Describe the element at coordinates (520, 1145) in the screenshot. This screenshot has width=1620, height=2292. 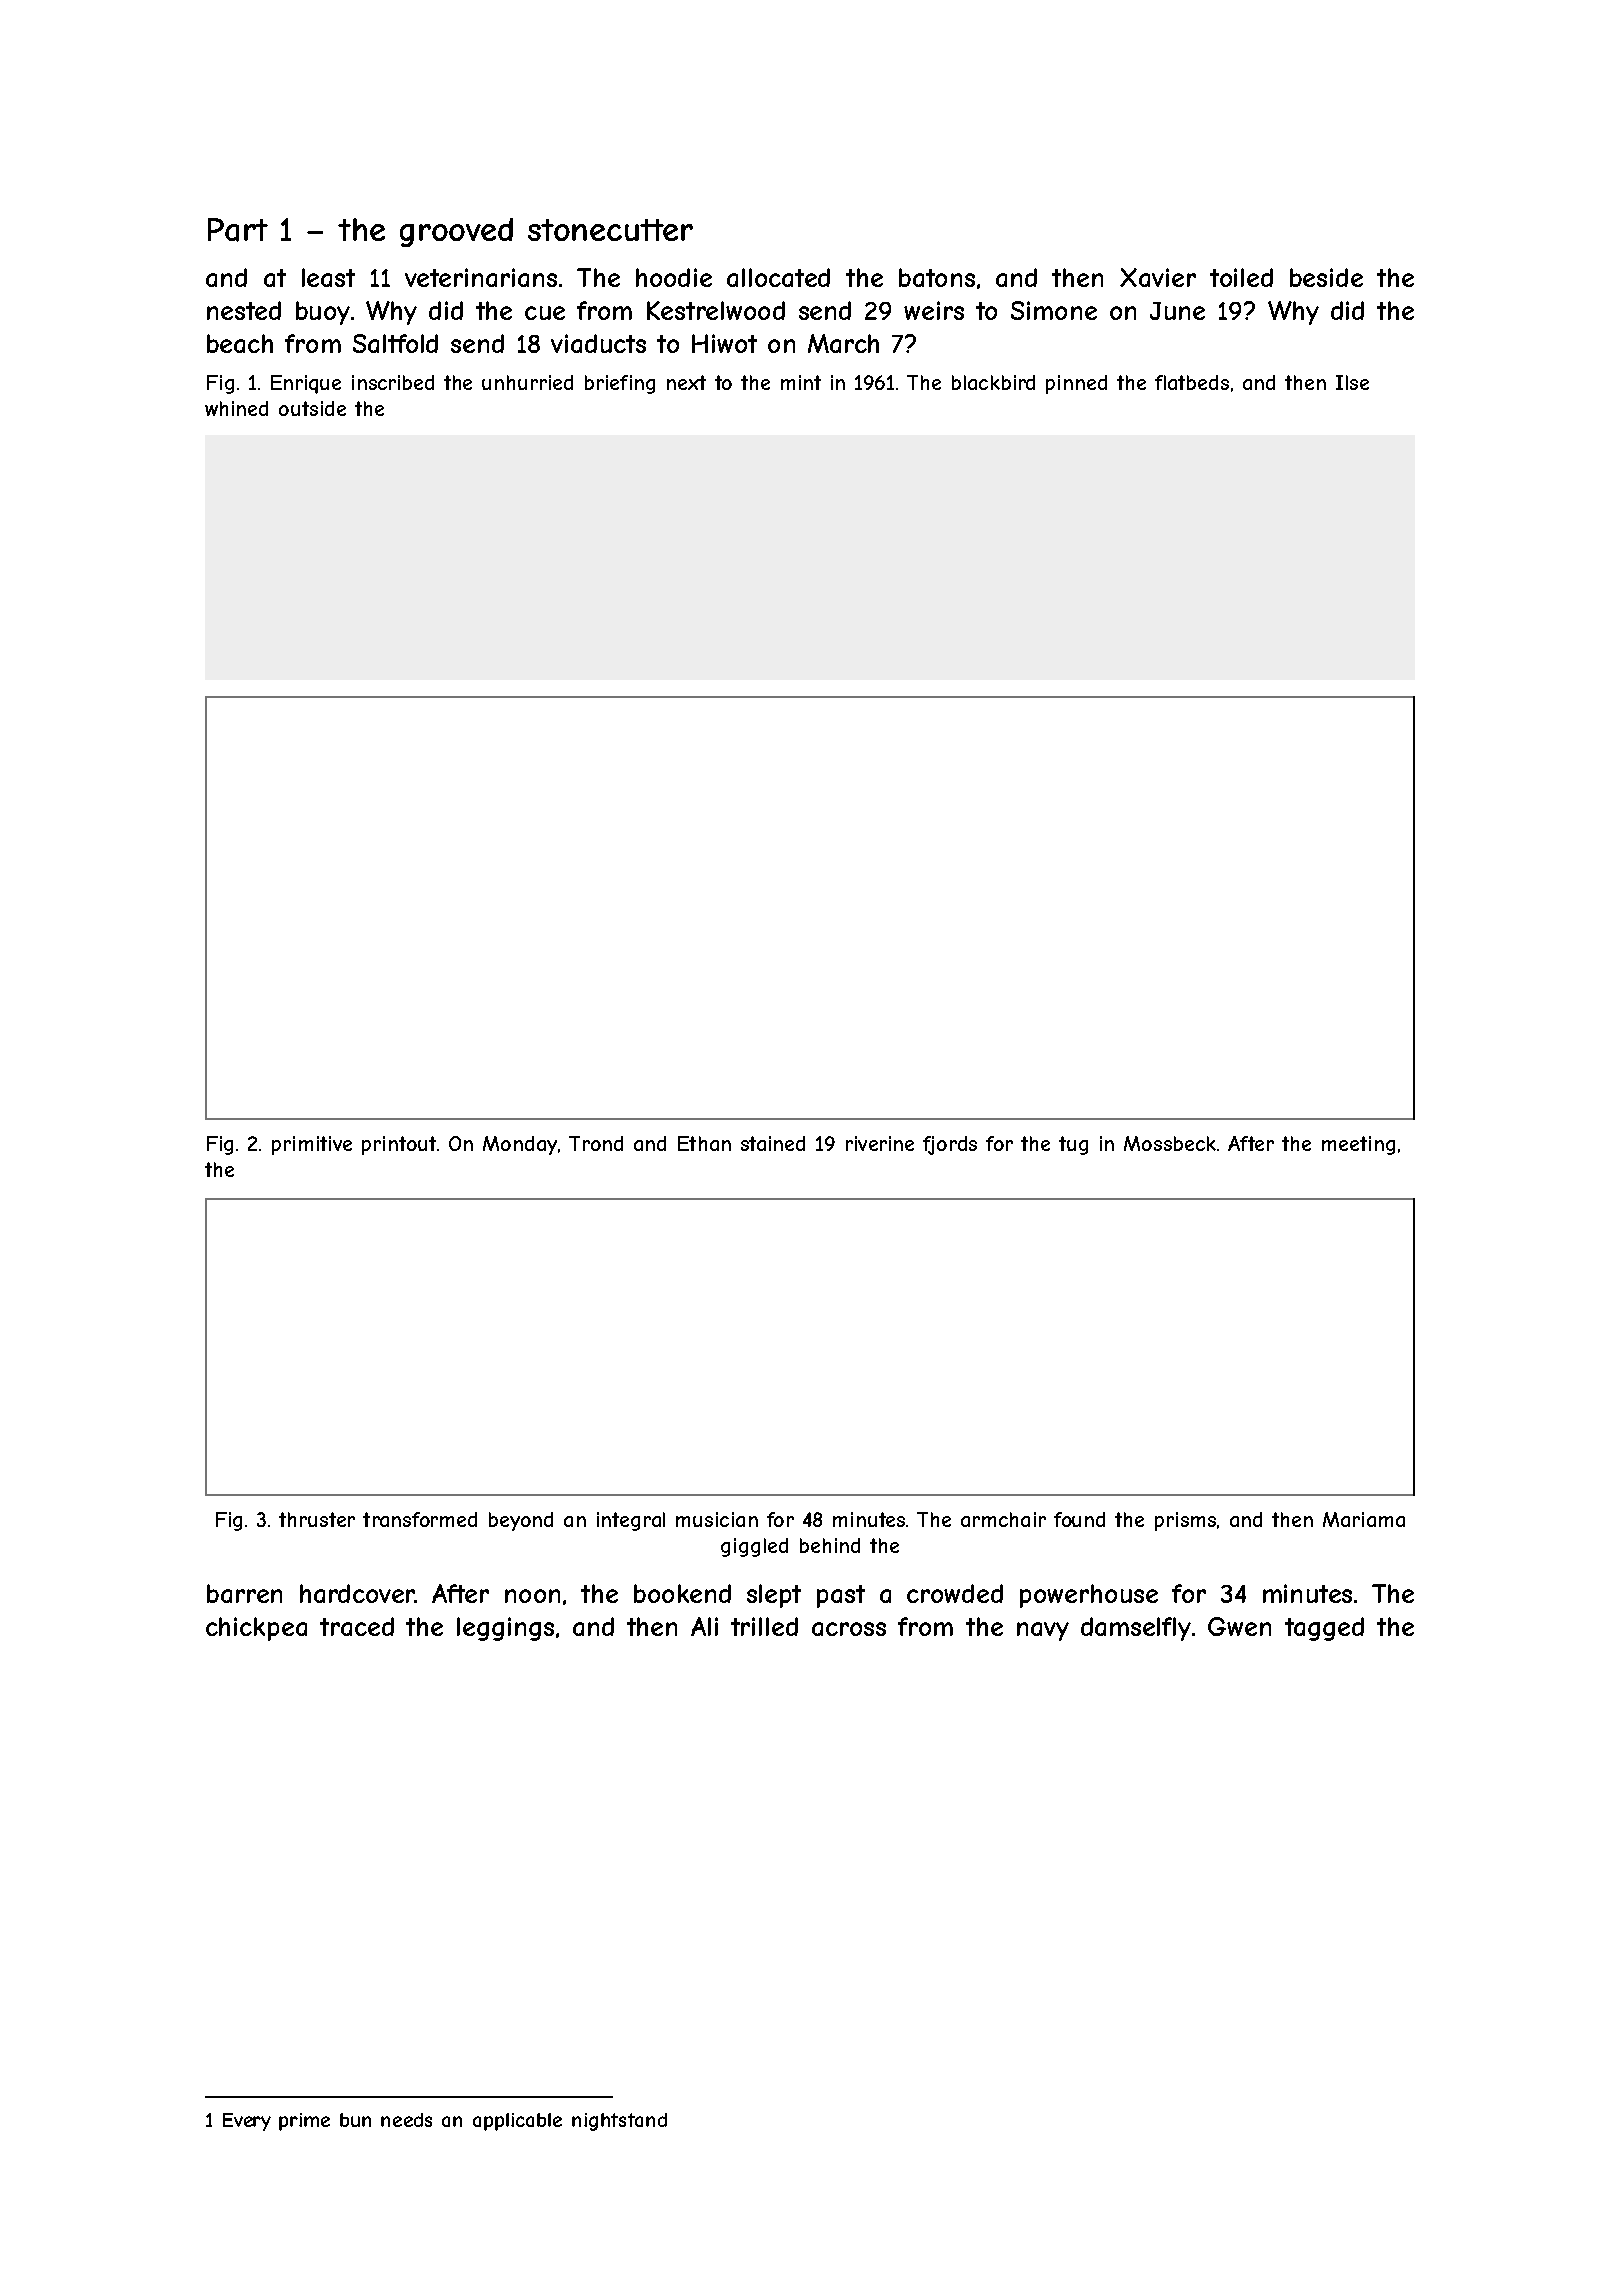
I see `Monday` at that location.
